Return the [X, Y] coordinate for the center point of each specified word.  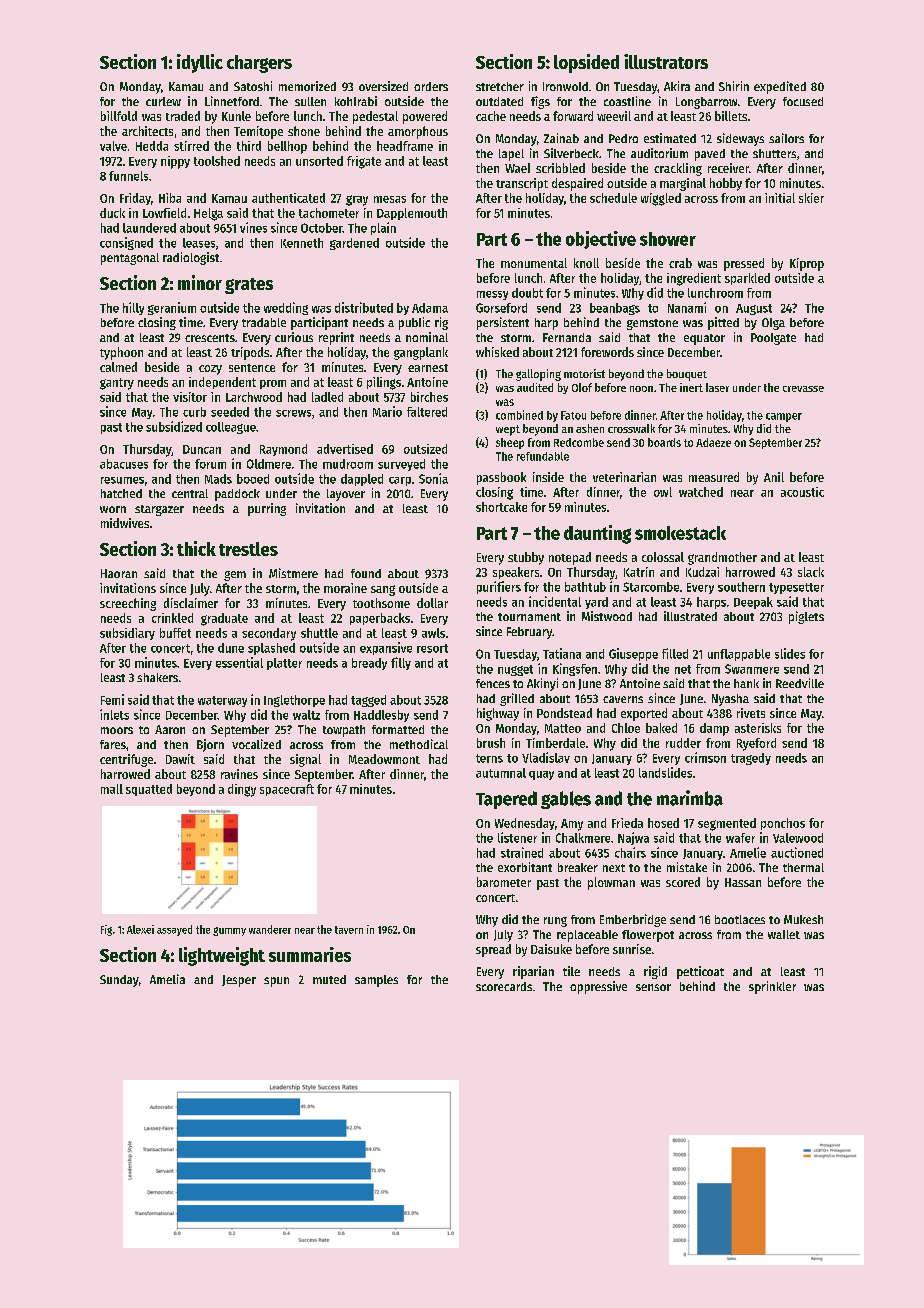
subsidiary [127, 634]
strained [522, 852]
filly [401, 663]
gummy [229, 931]
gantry [117, 384]
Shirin [734, 86]
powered [425, 117]
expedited [780, 87]
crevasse [803, 389]
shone [304, 131]
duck [112, 213]
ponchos [783, 824]
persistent [503, 323]
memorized [307, 86]
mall [112, 789]
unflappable [739, 655]
